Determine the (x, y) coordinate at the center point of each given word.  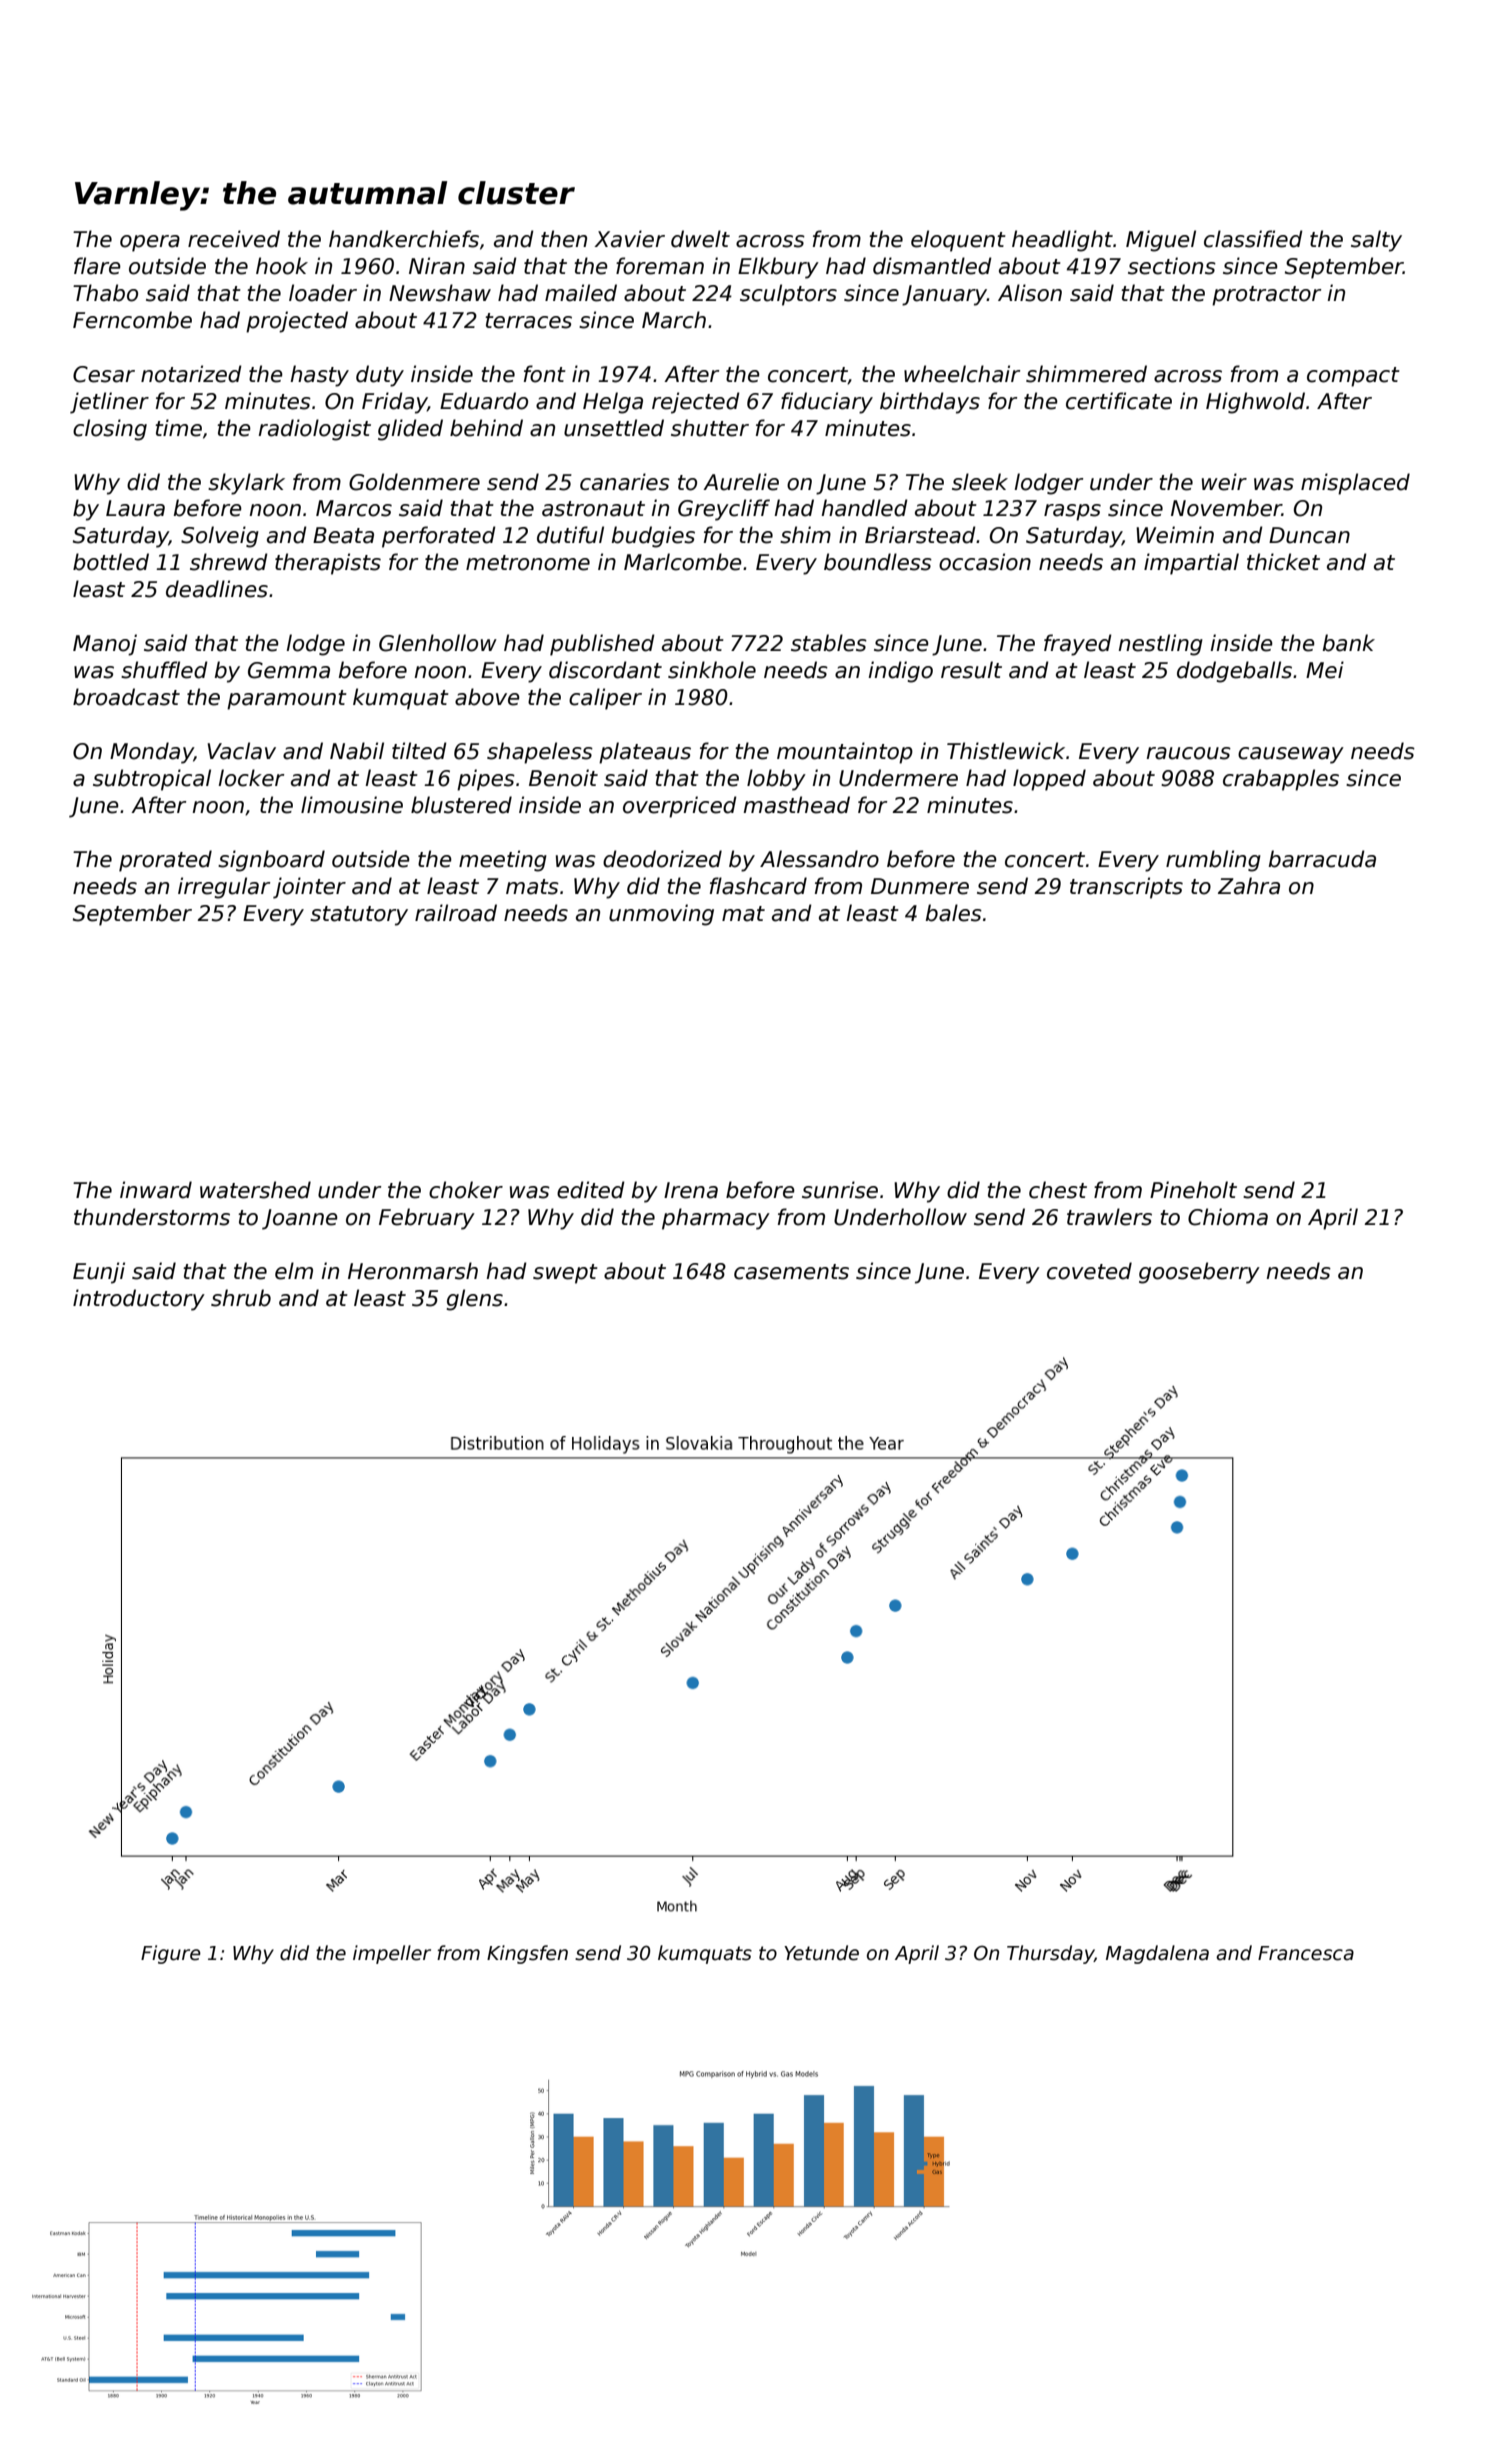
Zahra (1249, 886)
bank (1349, 643)
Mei (1325, 670)
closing (110, 430)
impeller (392, 1954)
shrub (241, 1298)
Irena (691, 1190)
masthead (796, 805)
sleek (980, 482)
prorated (165, 861)
